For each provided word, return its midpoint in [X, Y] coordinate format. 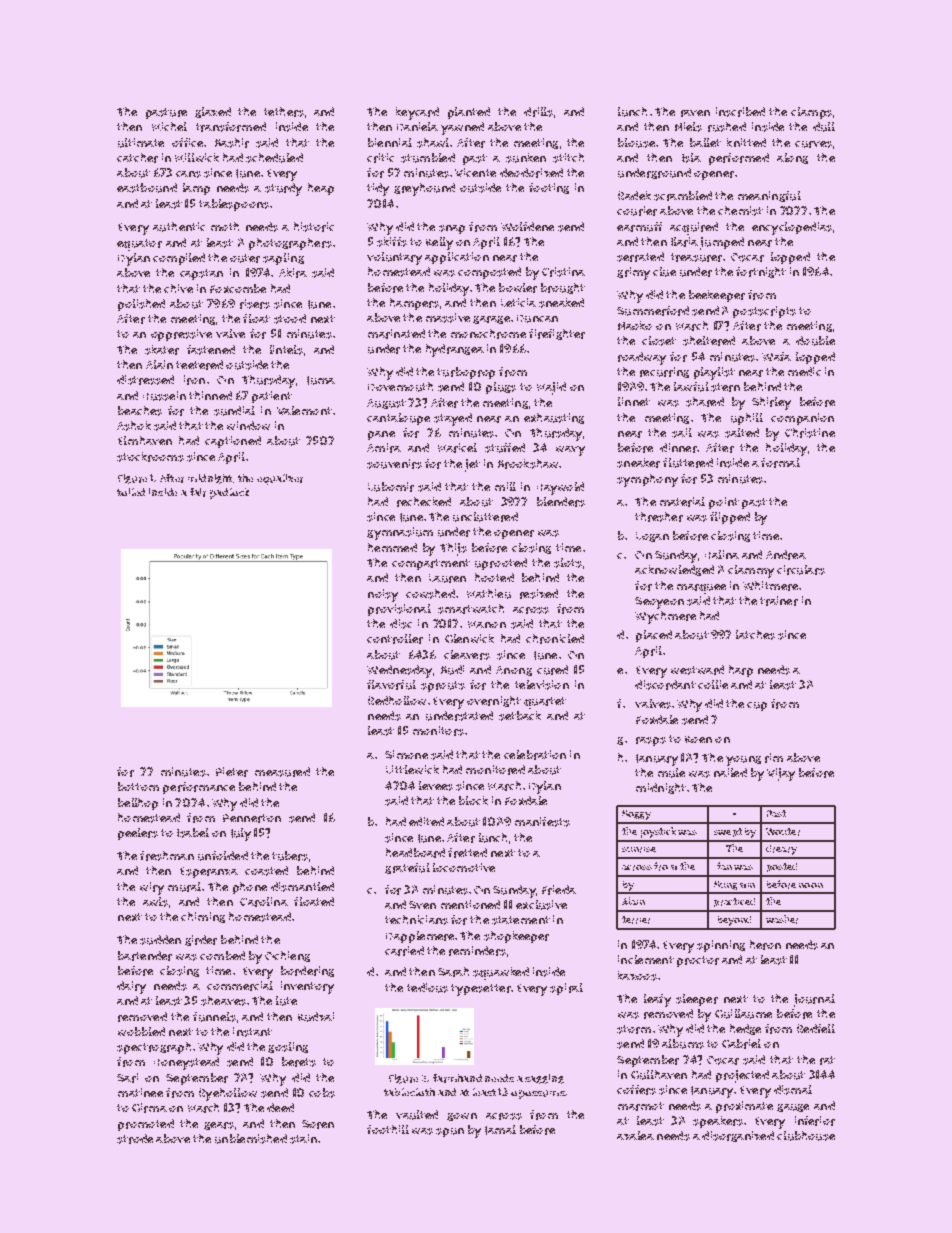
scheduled [274, 158]
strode [135, 1139]
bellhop [138, 804]
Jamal [500, 1130]
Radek [634, 195]
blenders [561, 502]
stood [290, 319]
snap [452, 229]
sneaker [638, 463]
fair [198, 492]
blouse [636, 143]
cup [757, 706]
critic [380, 158]
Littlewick [412, 769]
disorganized [738, 1136]
